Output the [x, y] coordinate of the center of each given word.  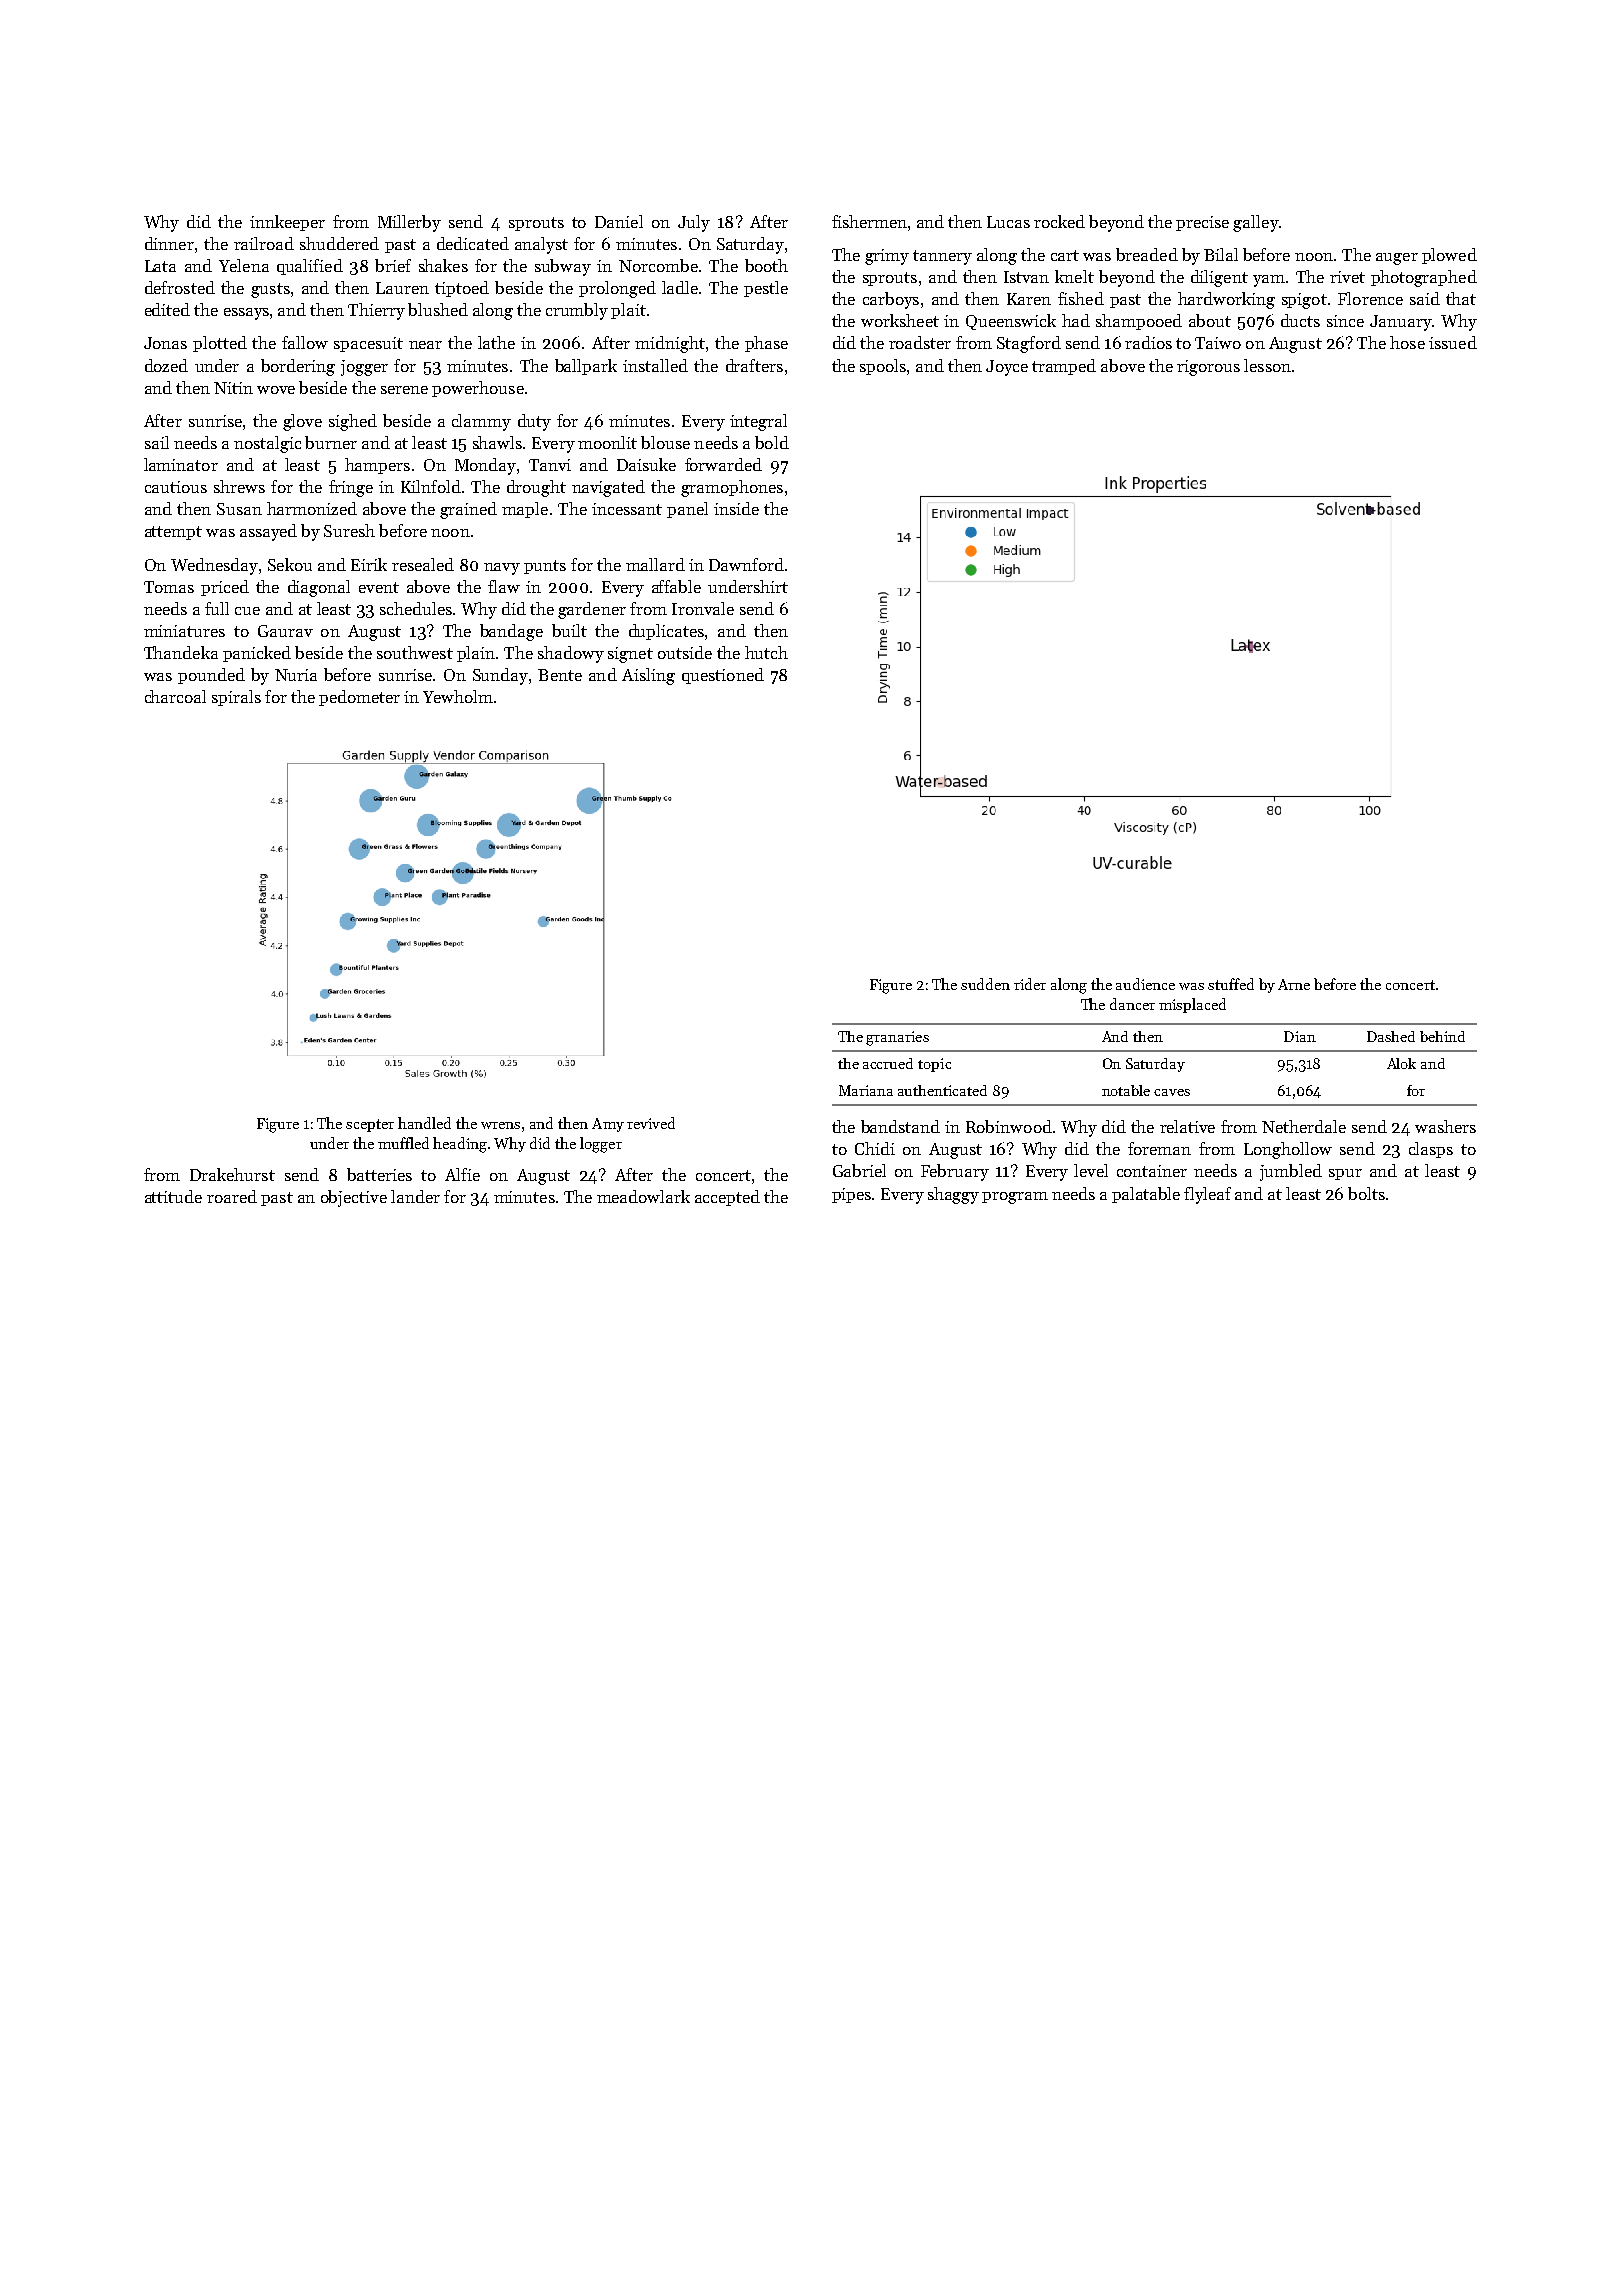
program [1015, 1198]
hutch [766, 652]
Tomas [169, 587]
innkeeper [287, 223]
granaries [897, 1038]
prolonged [617, 289]
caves [1172, 1092]
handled [424, 1123]
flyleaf [1207, 1195]
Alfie [462, 1174]
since [1345, 321]
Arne [1294, 984]
